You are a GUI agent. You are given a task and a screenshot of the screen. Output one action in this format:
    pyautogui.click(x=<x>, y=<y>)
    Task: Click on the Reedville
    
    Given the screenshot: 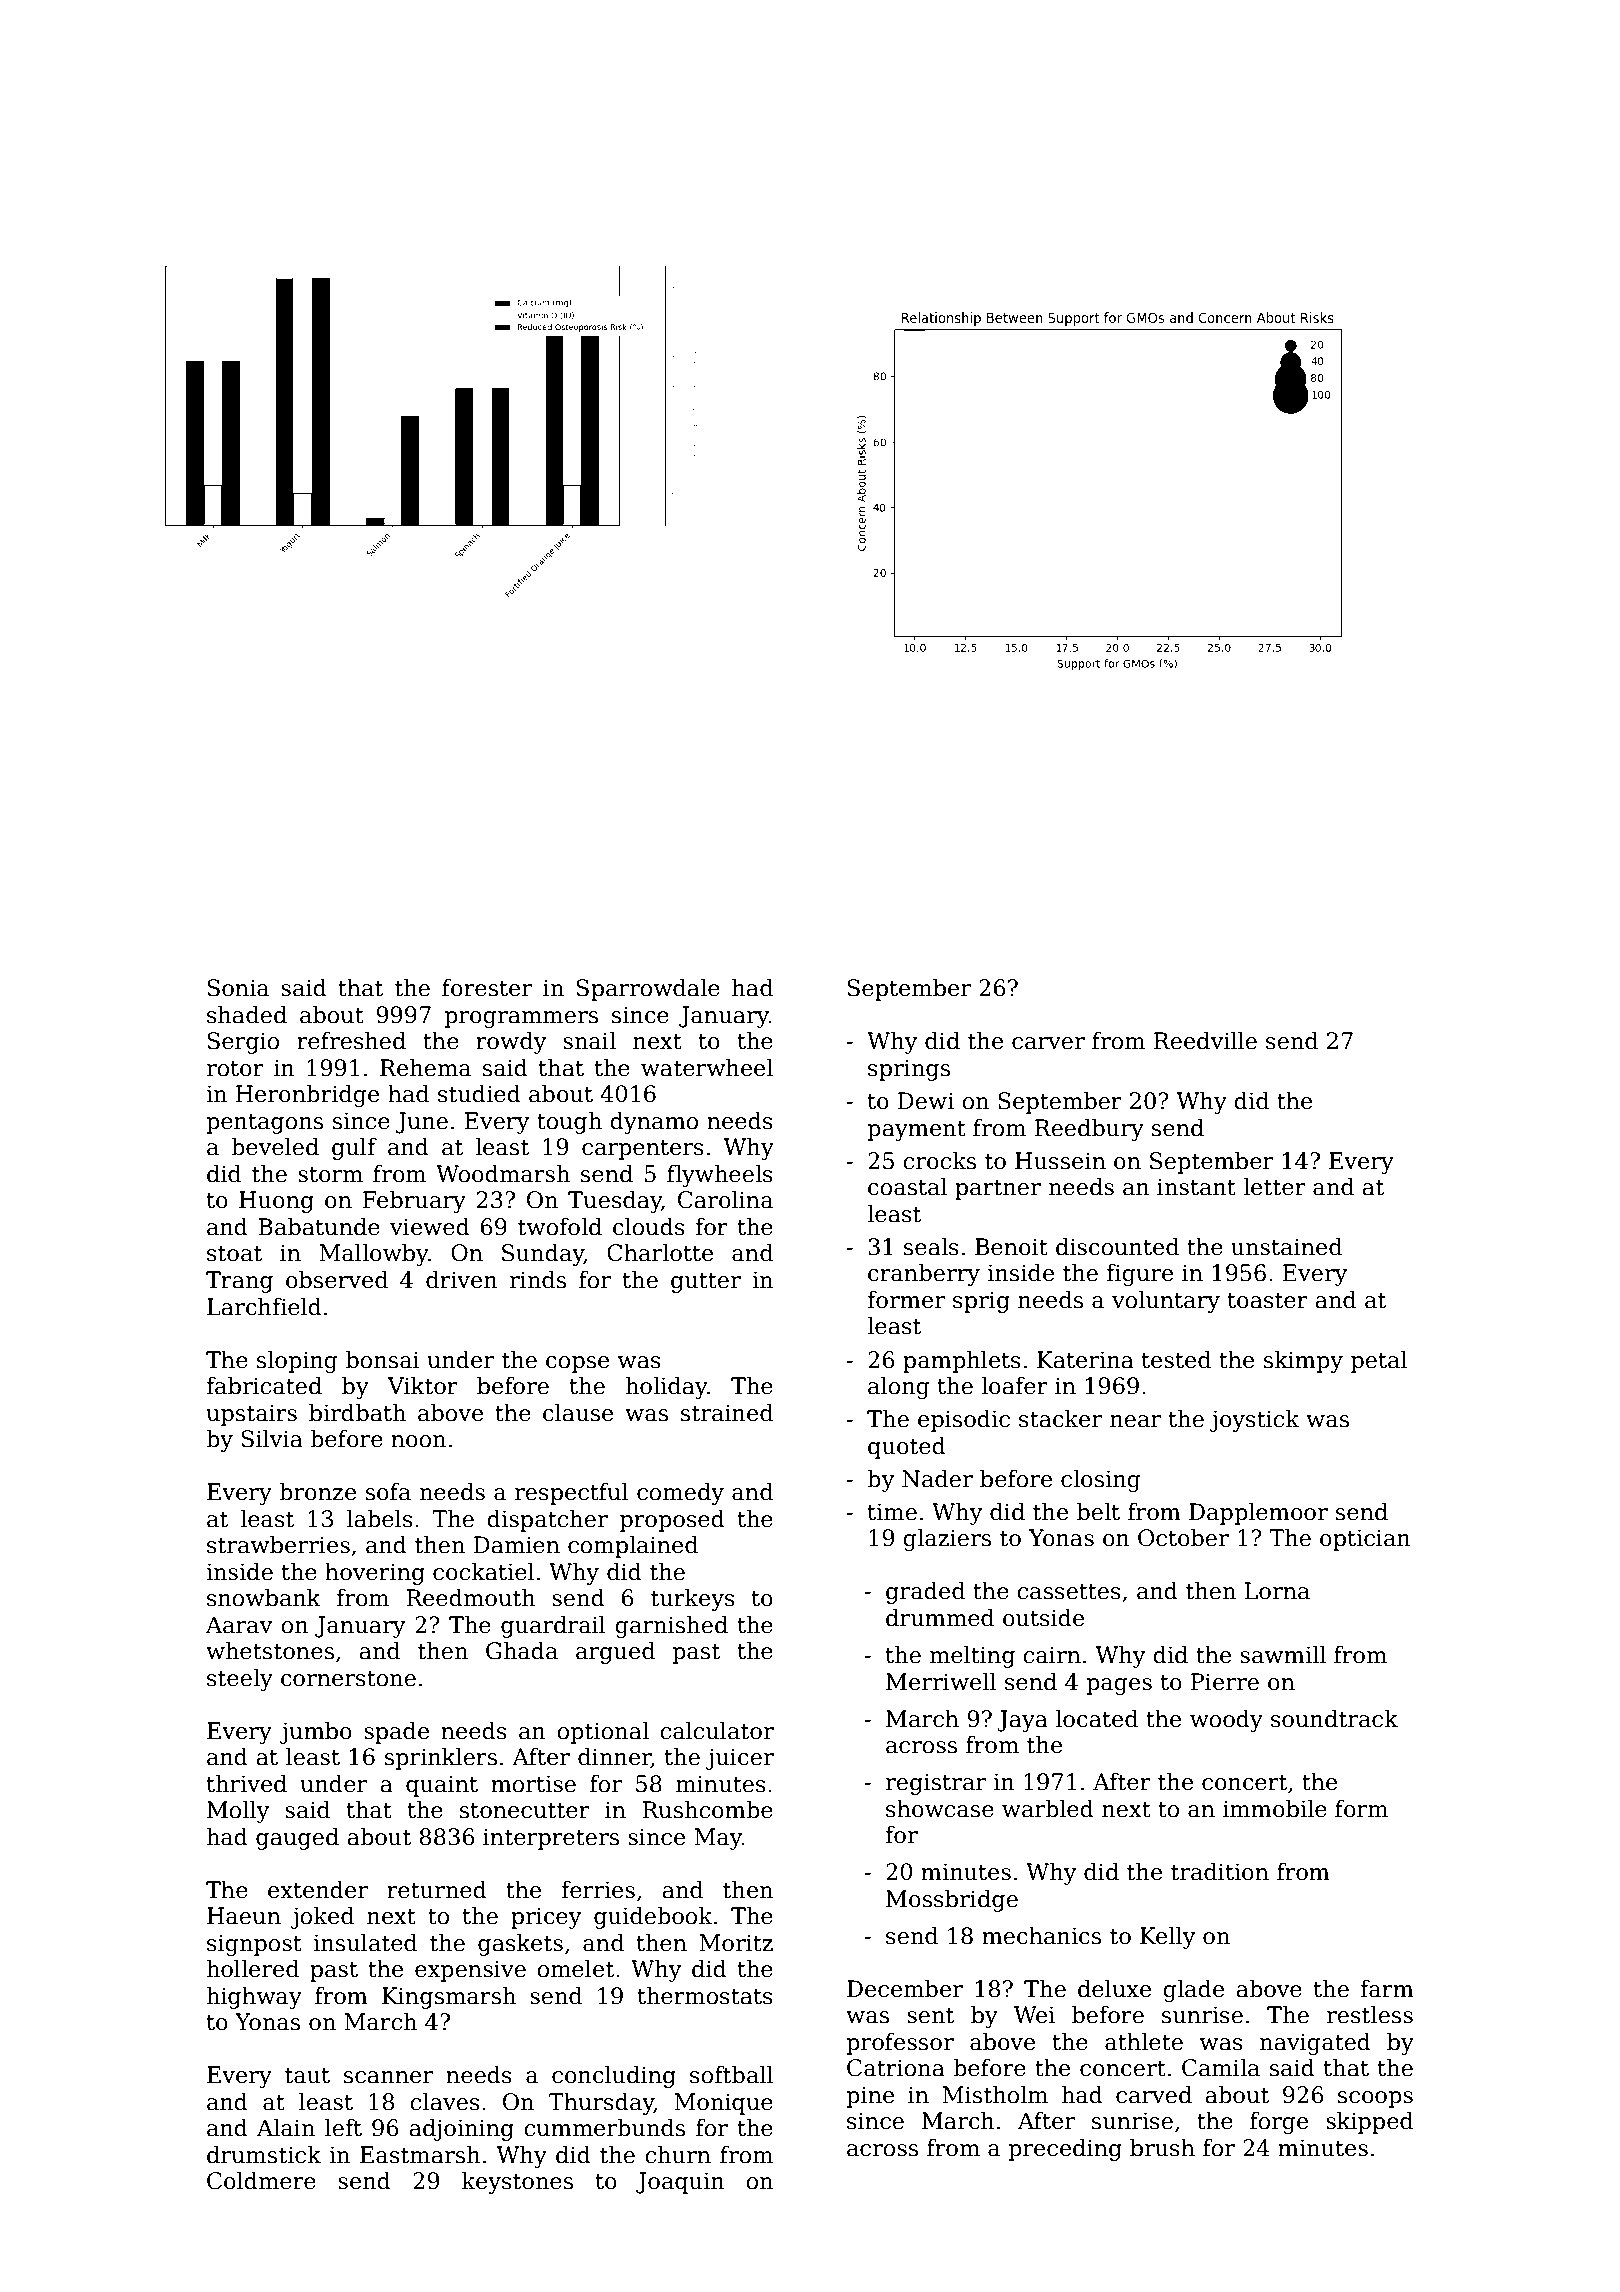 What is the action you would take?
    pyautogui.click(x=1205, y=1041)
